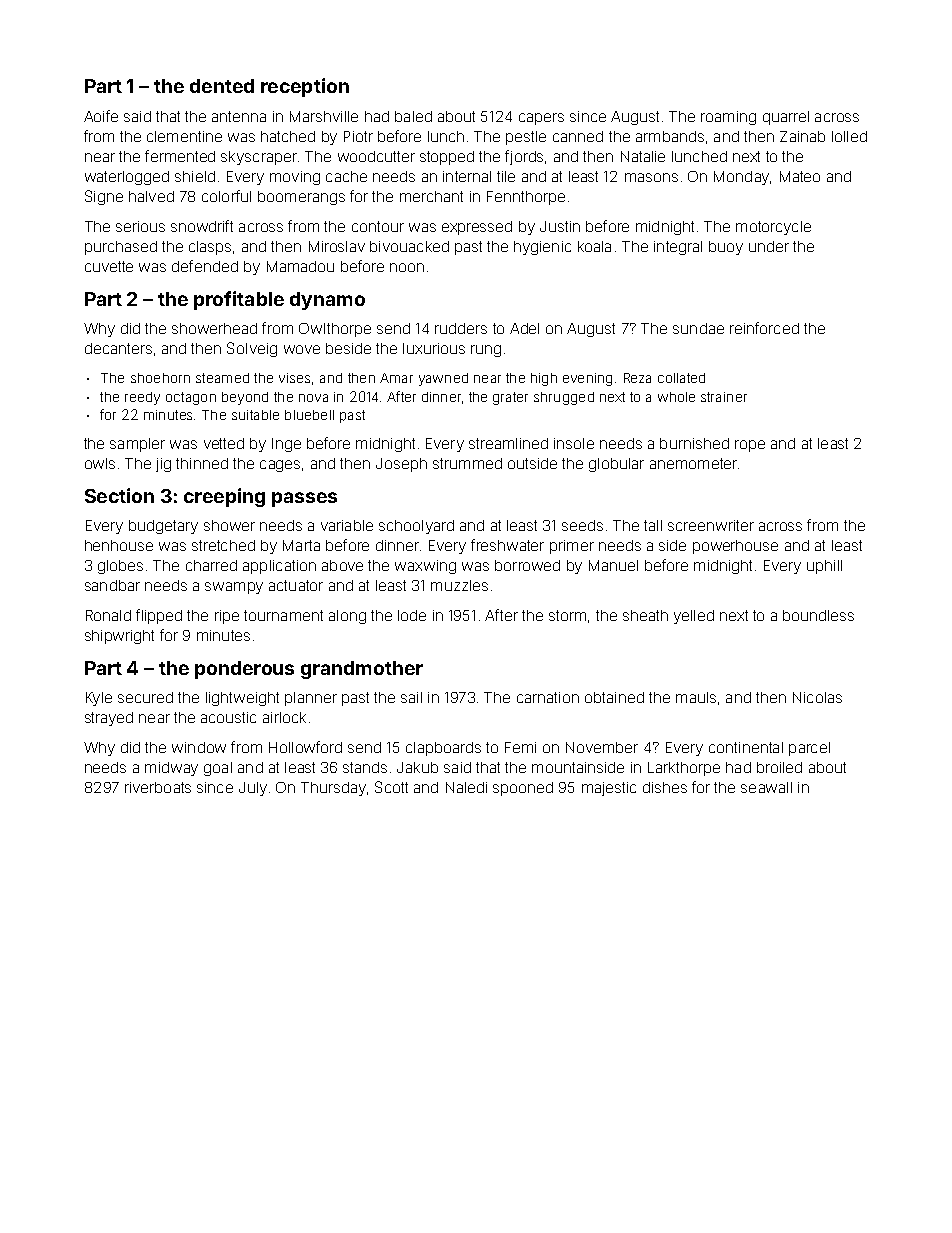  What do you see at coordinates (431, 196) in the screenshot?
I see `merchant` at bounding box center [431, 196].
